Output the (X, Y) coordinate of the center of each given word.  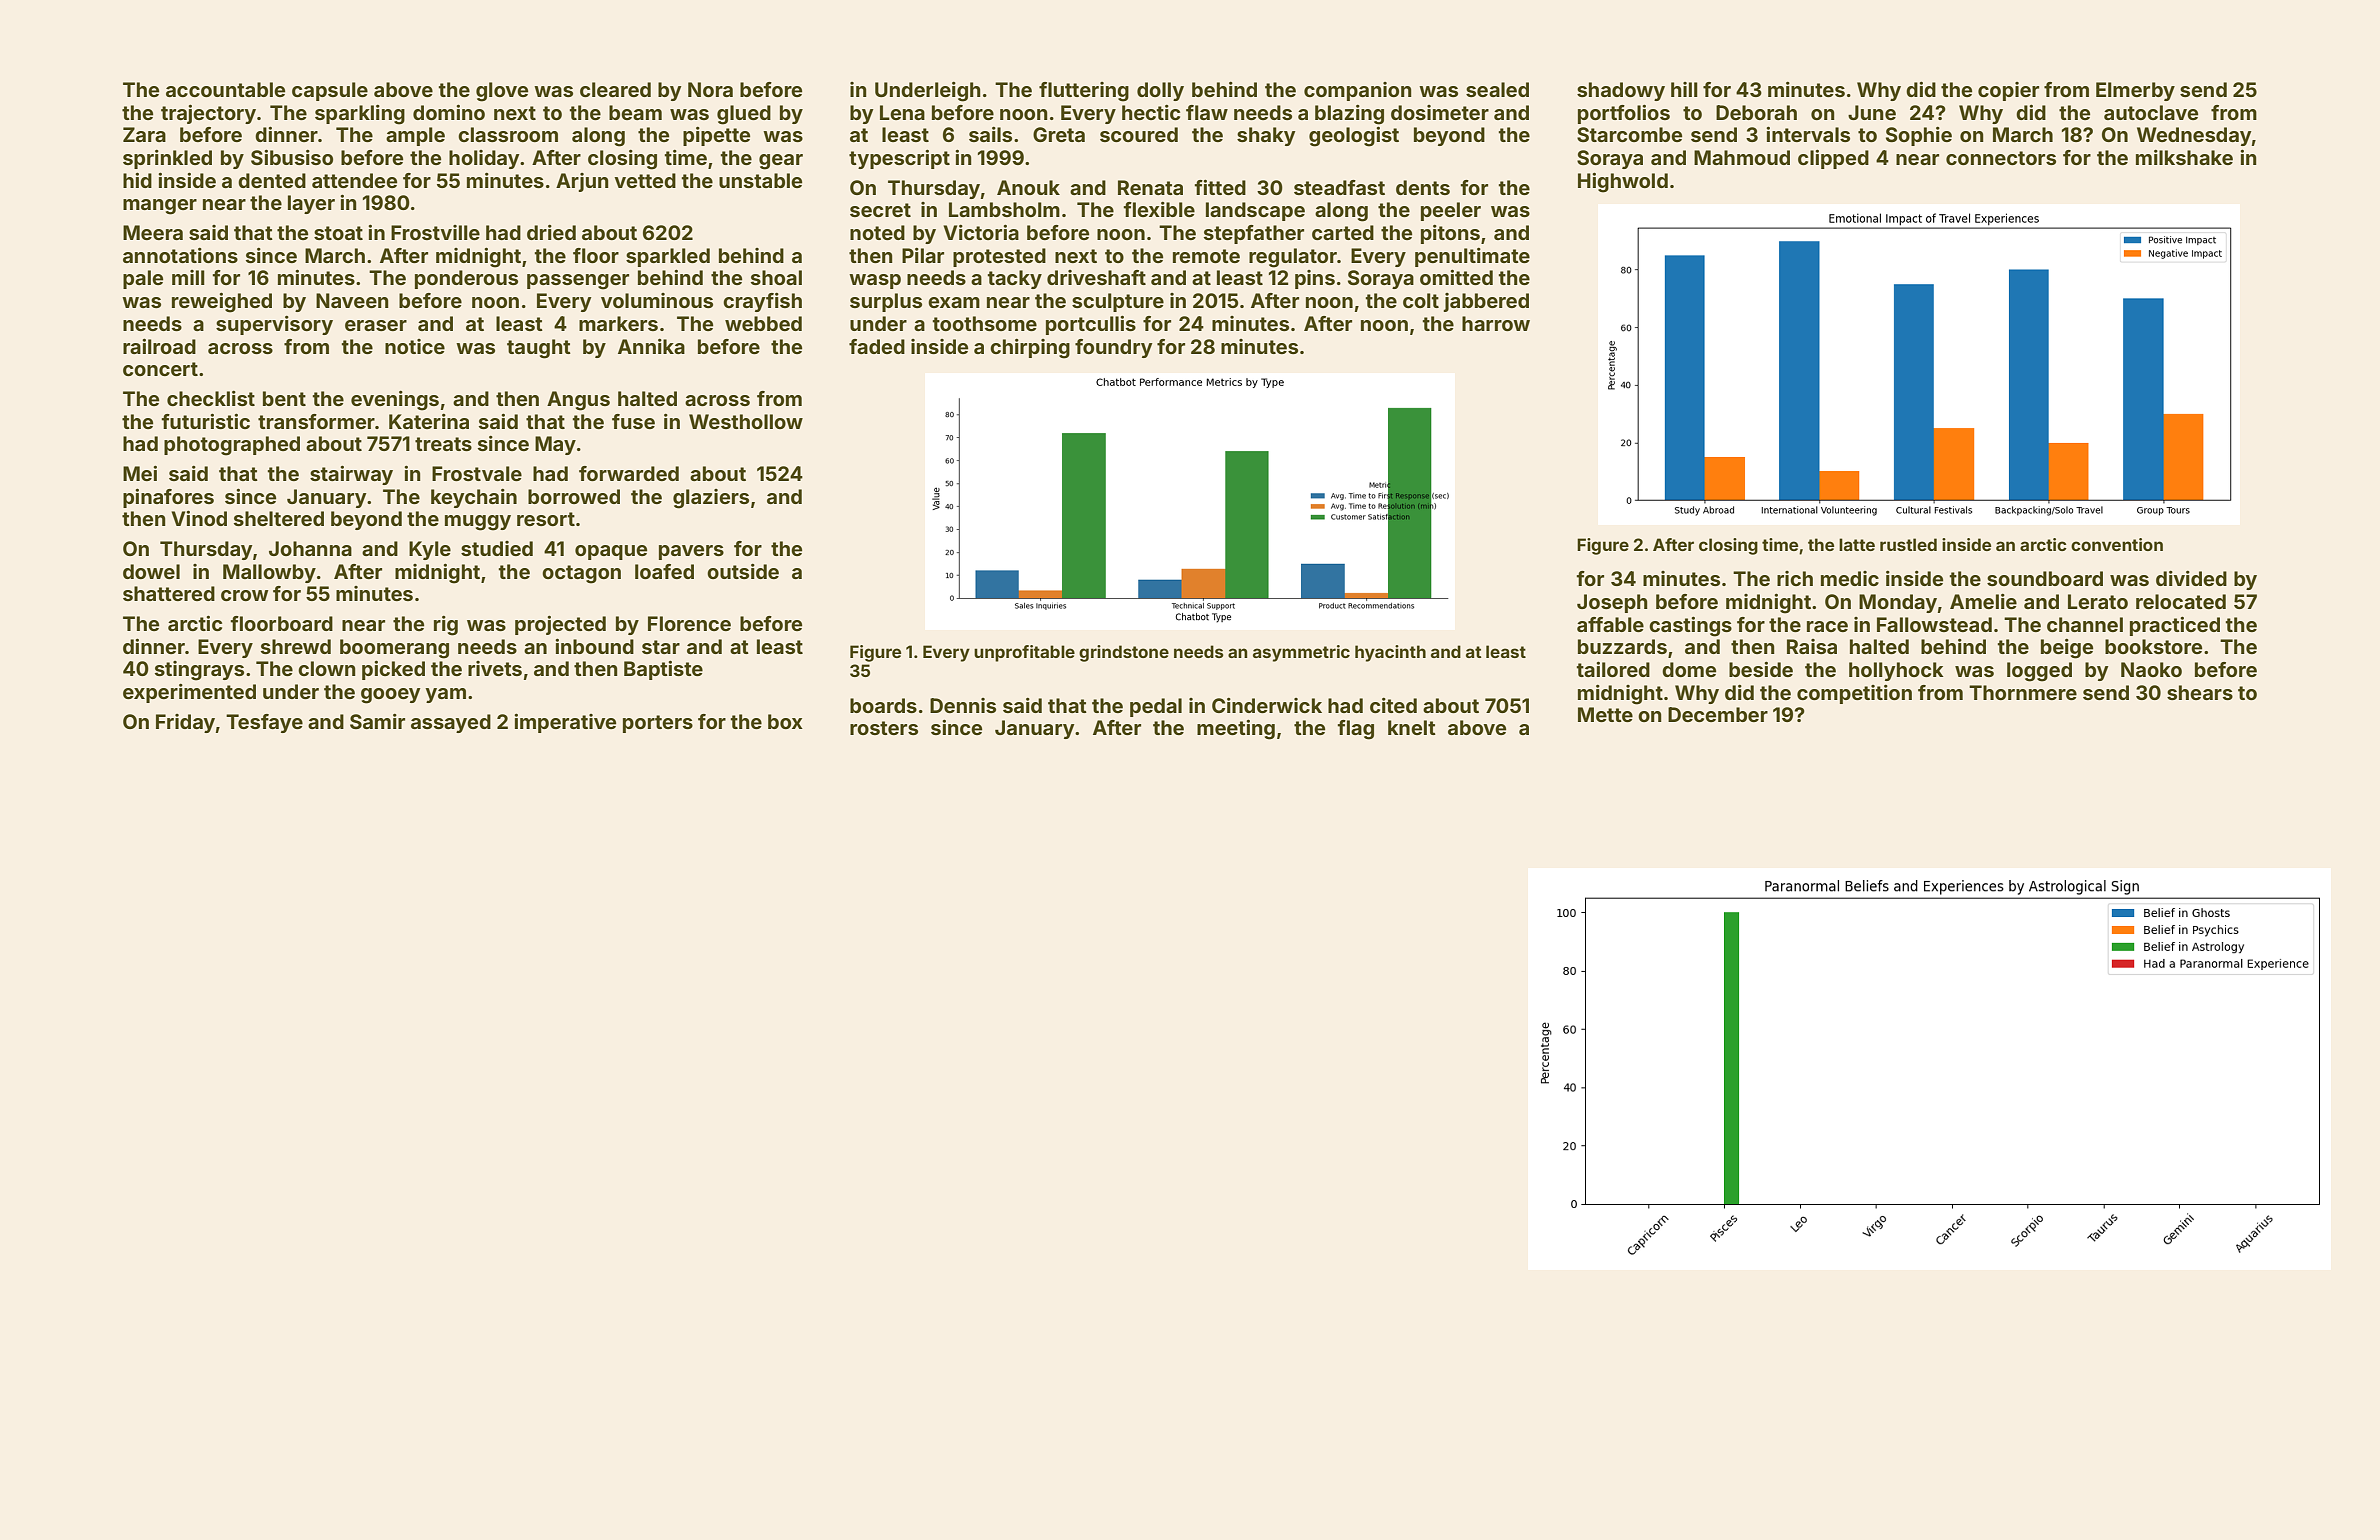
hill (1684, 89)
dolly (1160, 91)
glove (502, 92)
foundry (1113, 348)
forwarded (629, 473)
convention (2117, 544)
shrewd (296, 646)
